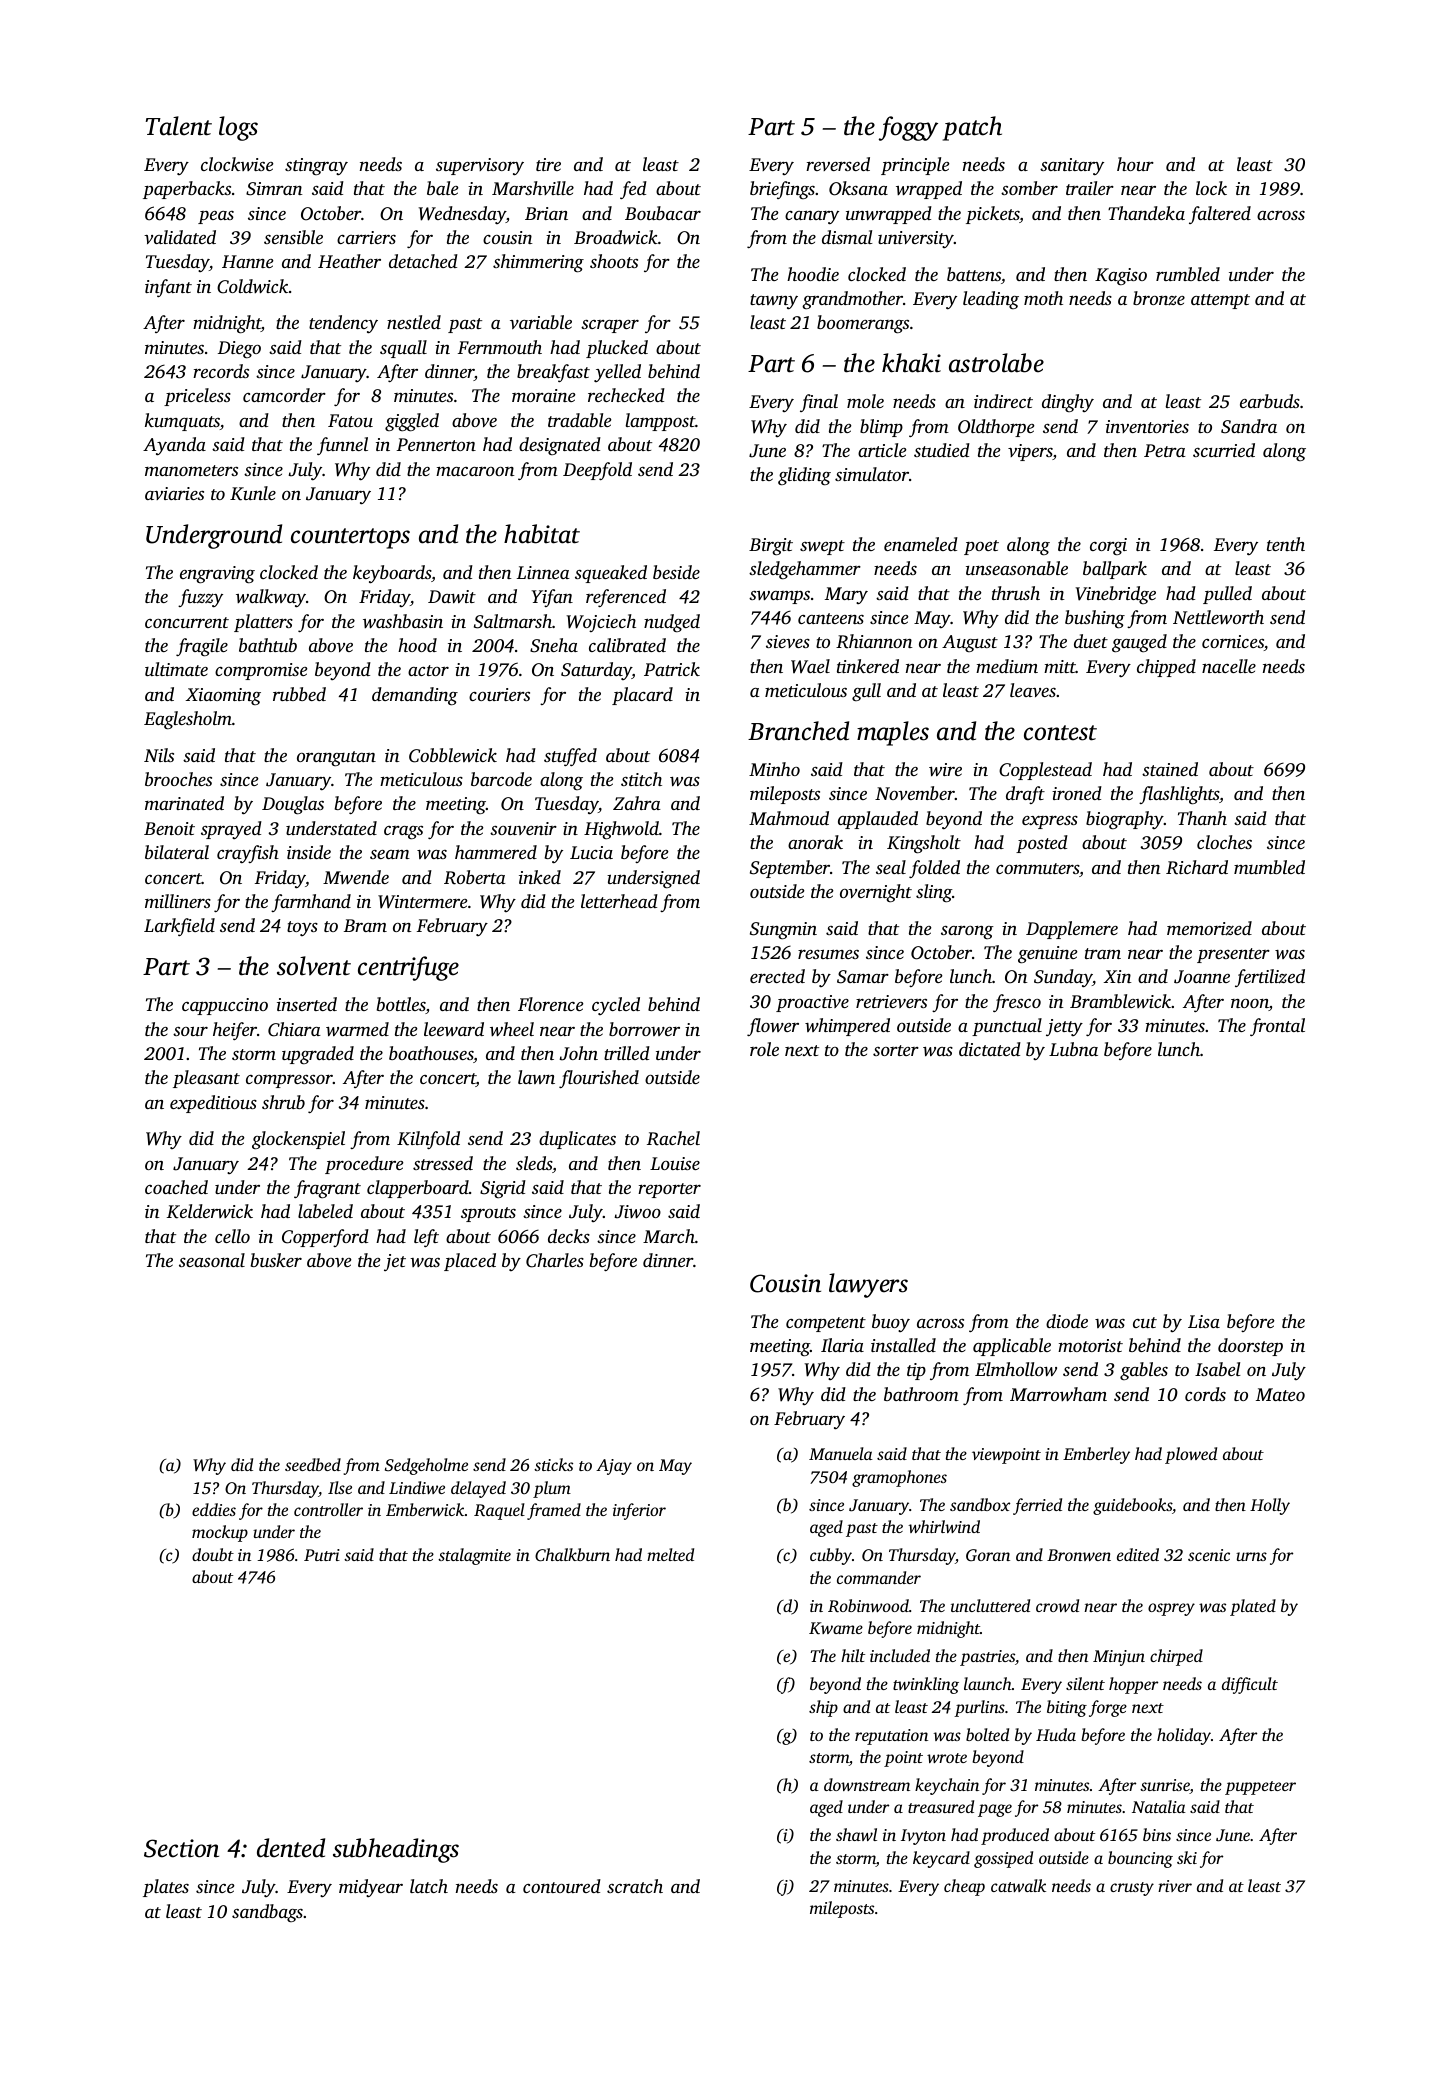  I want to click on ironed, so click(1077, 793).
